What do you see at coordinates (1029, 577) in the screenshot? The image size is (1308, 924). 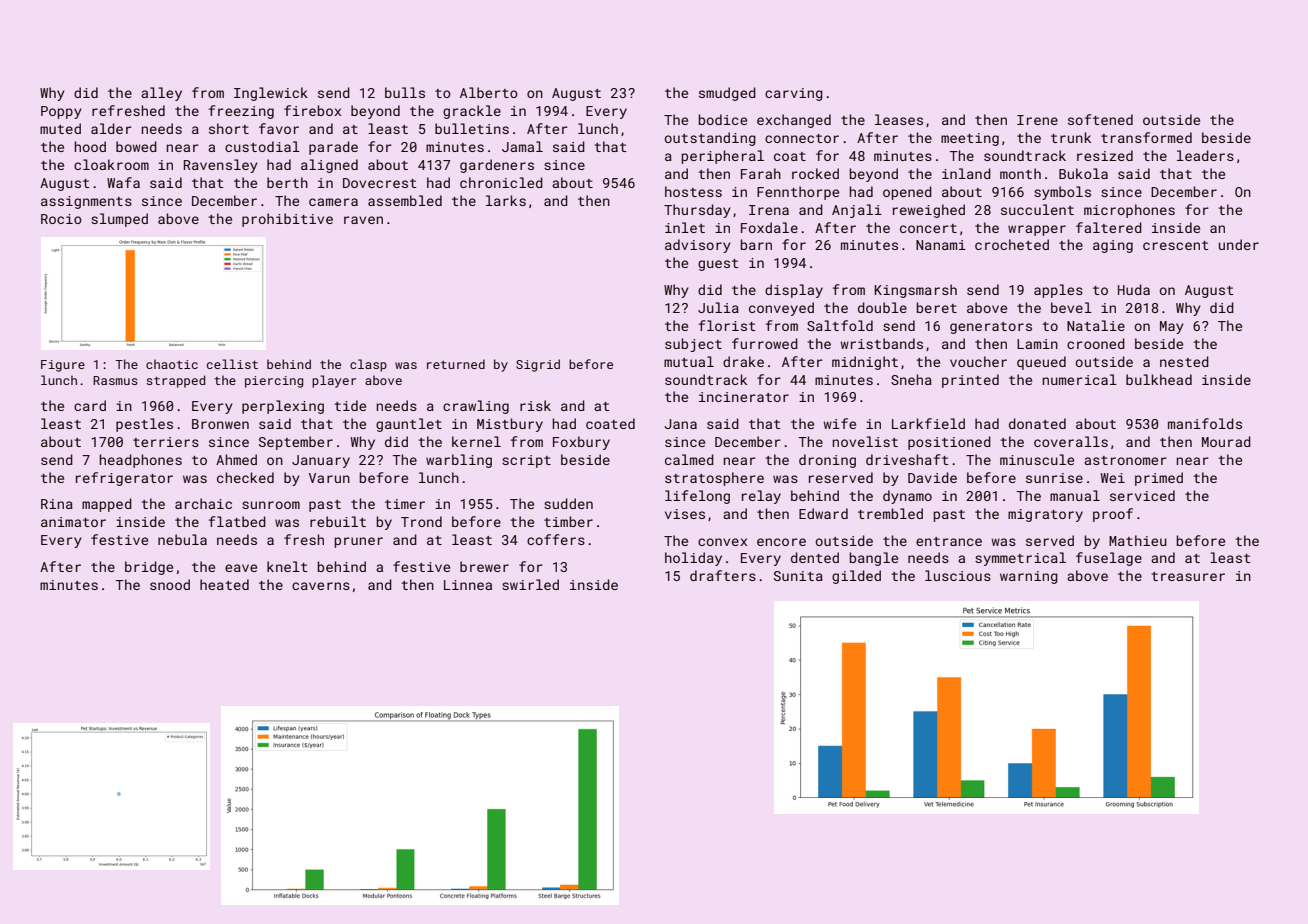 I see `warning` at bounding box center [1029, 577].
